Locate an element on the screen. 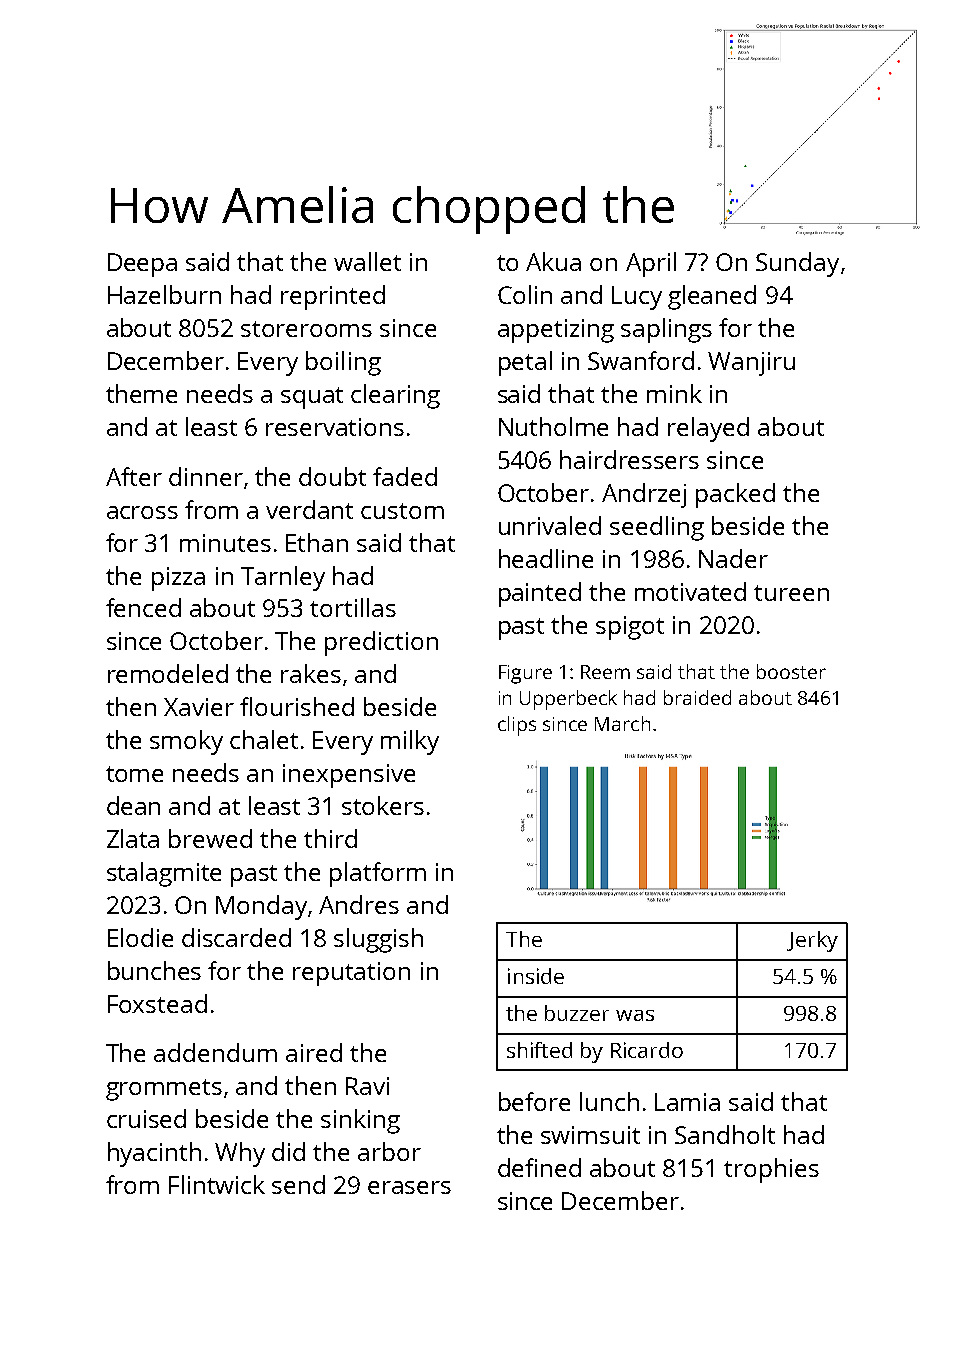  dean is located at coordinates (133, 805).
